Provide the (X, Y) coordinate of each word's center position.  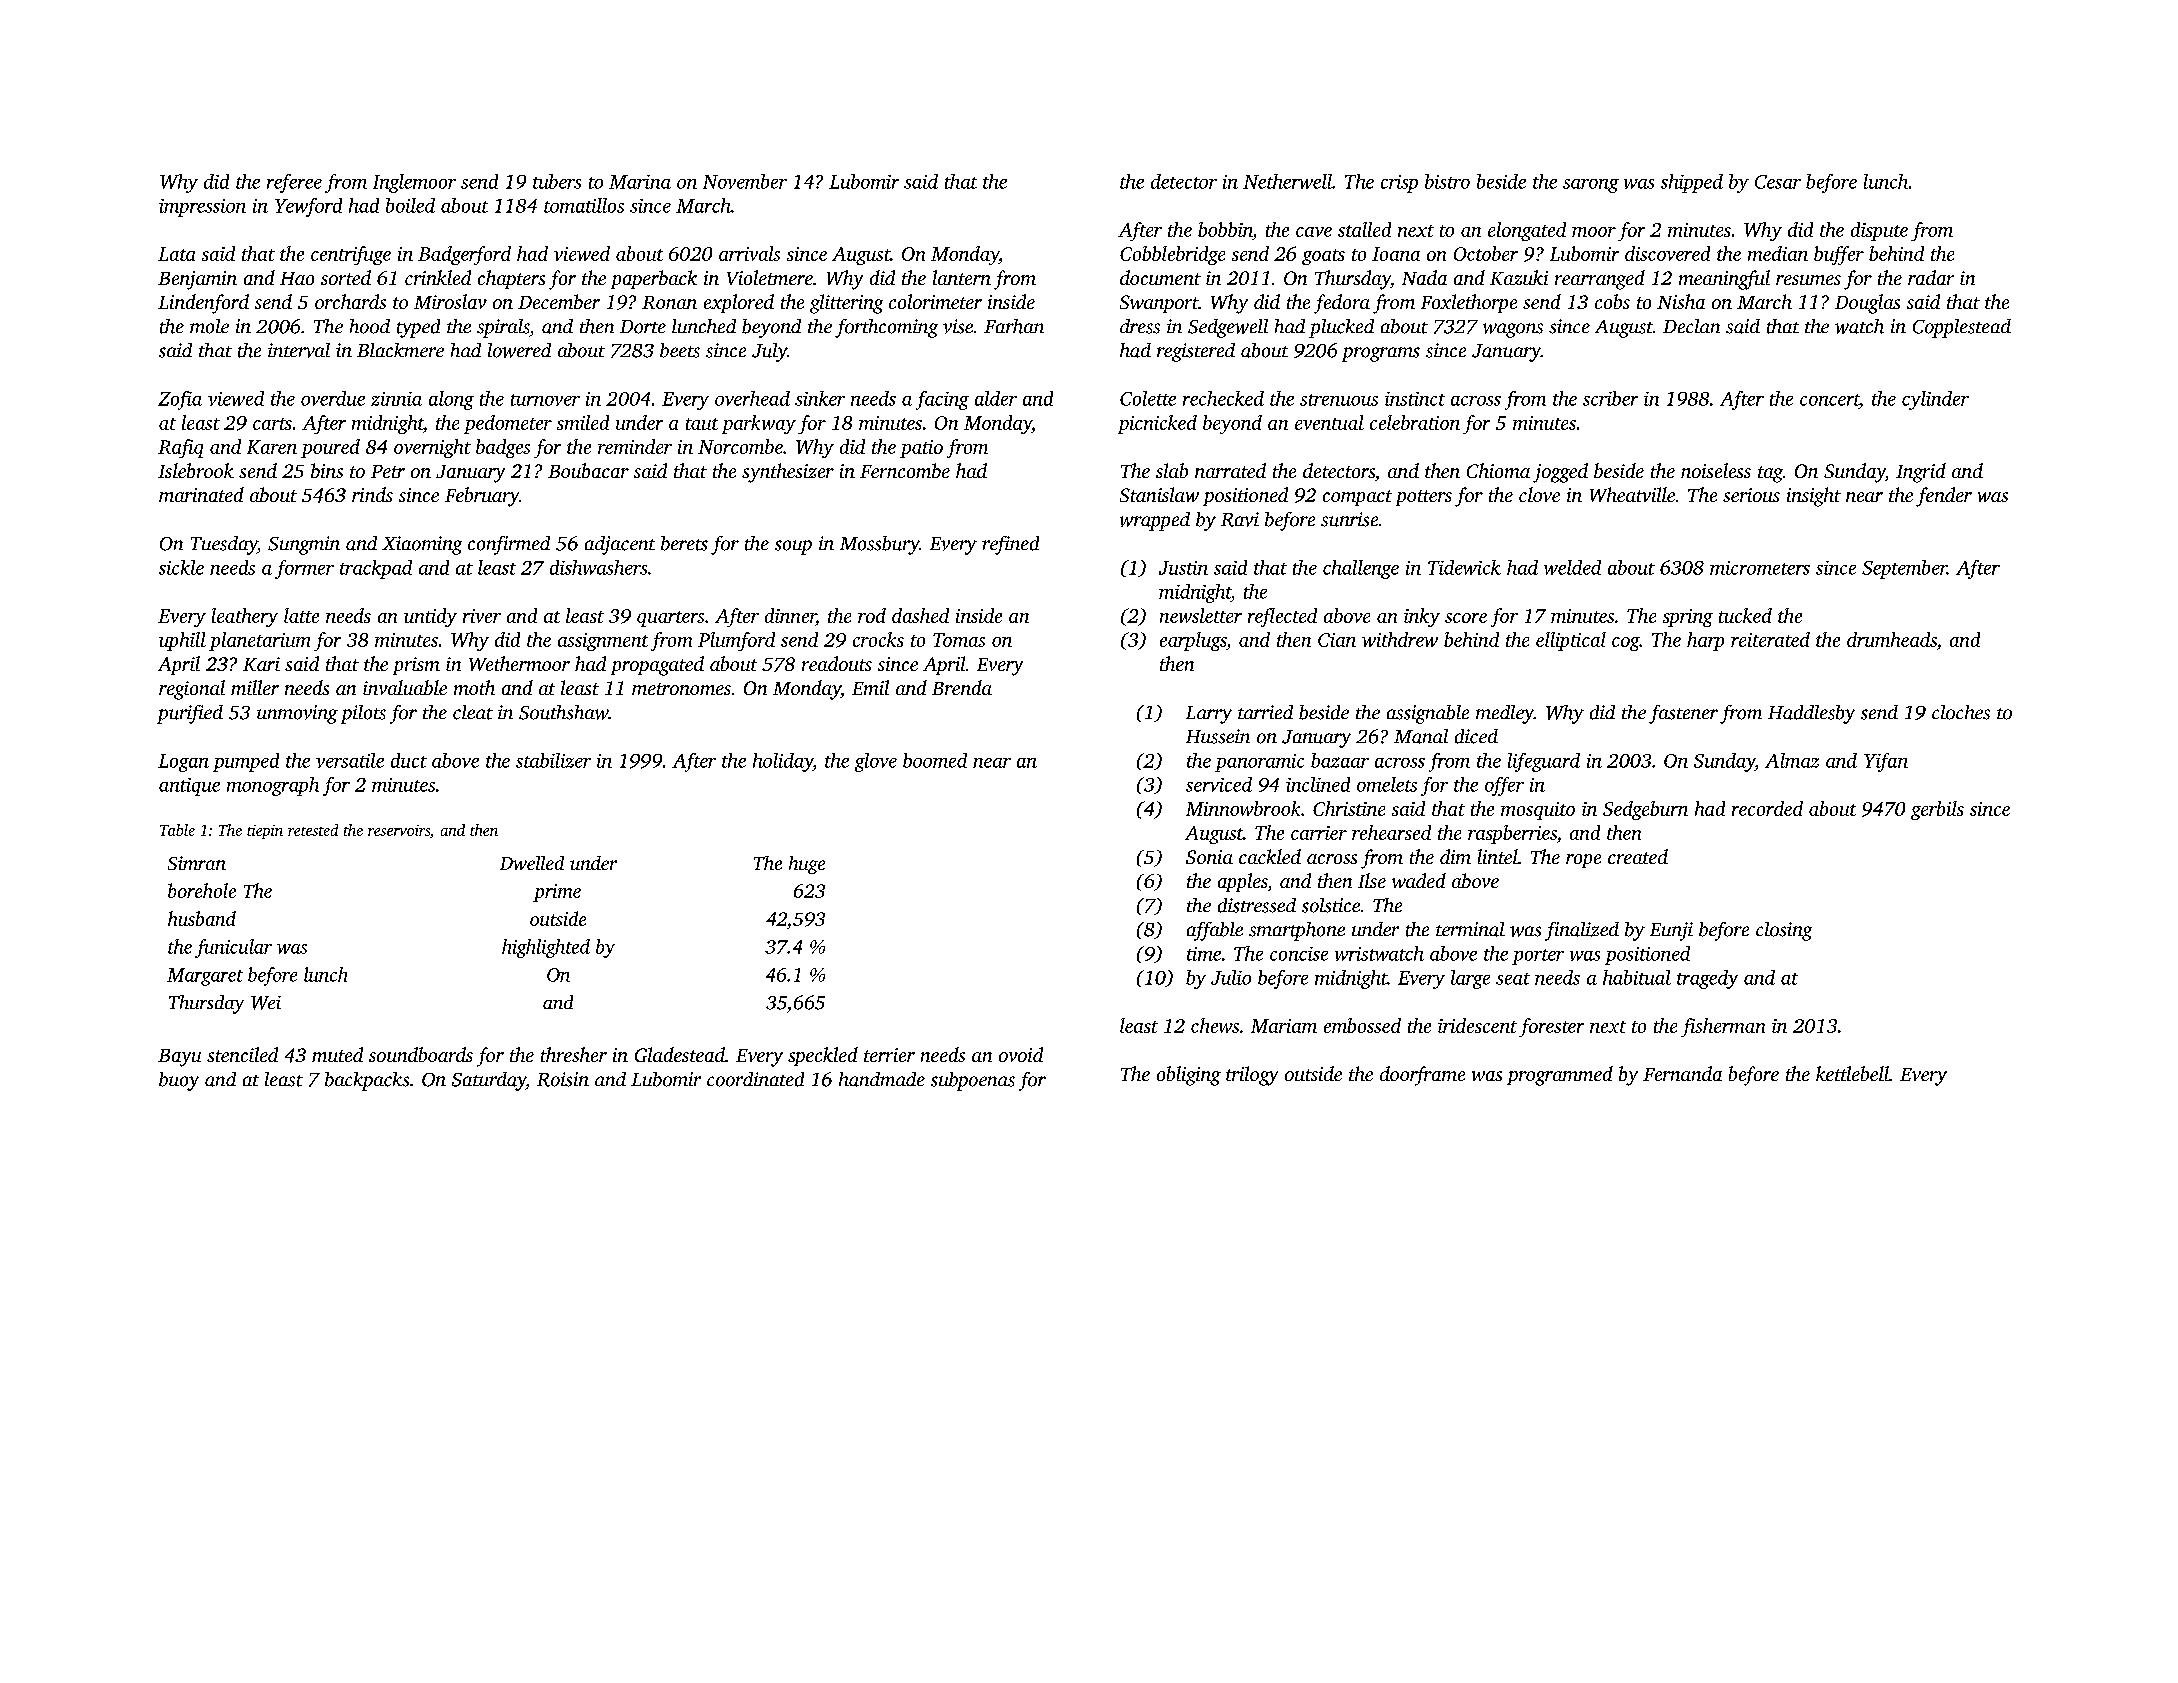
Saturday (489, 1081)
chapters (511, 279)
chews (1215, 1025)
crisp (1399, 184)
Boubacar (588, 470)
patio (921, 449)
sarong (1591, 186)
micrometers (1760, 568)
